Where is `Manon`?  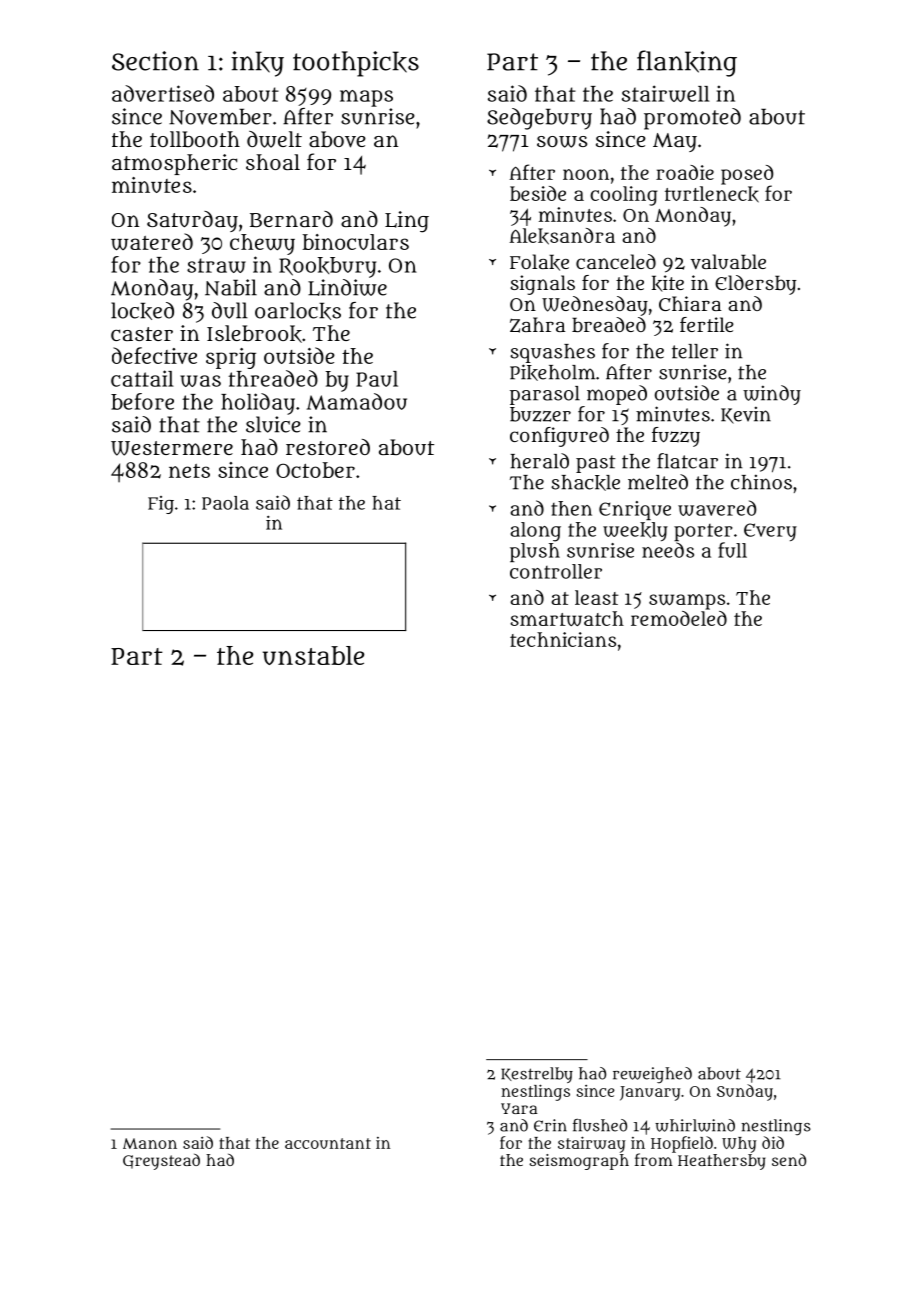
Manon is located at coordinates (150, 1143).
